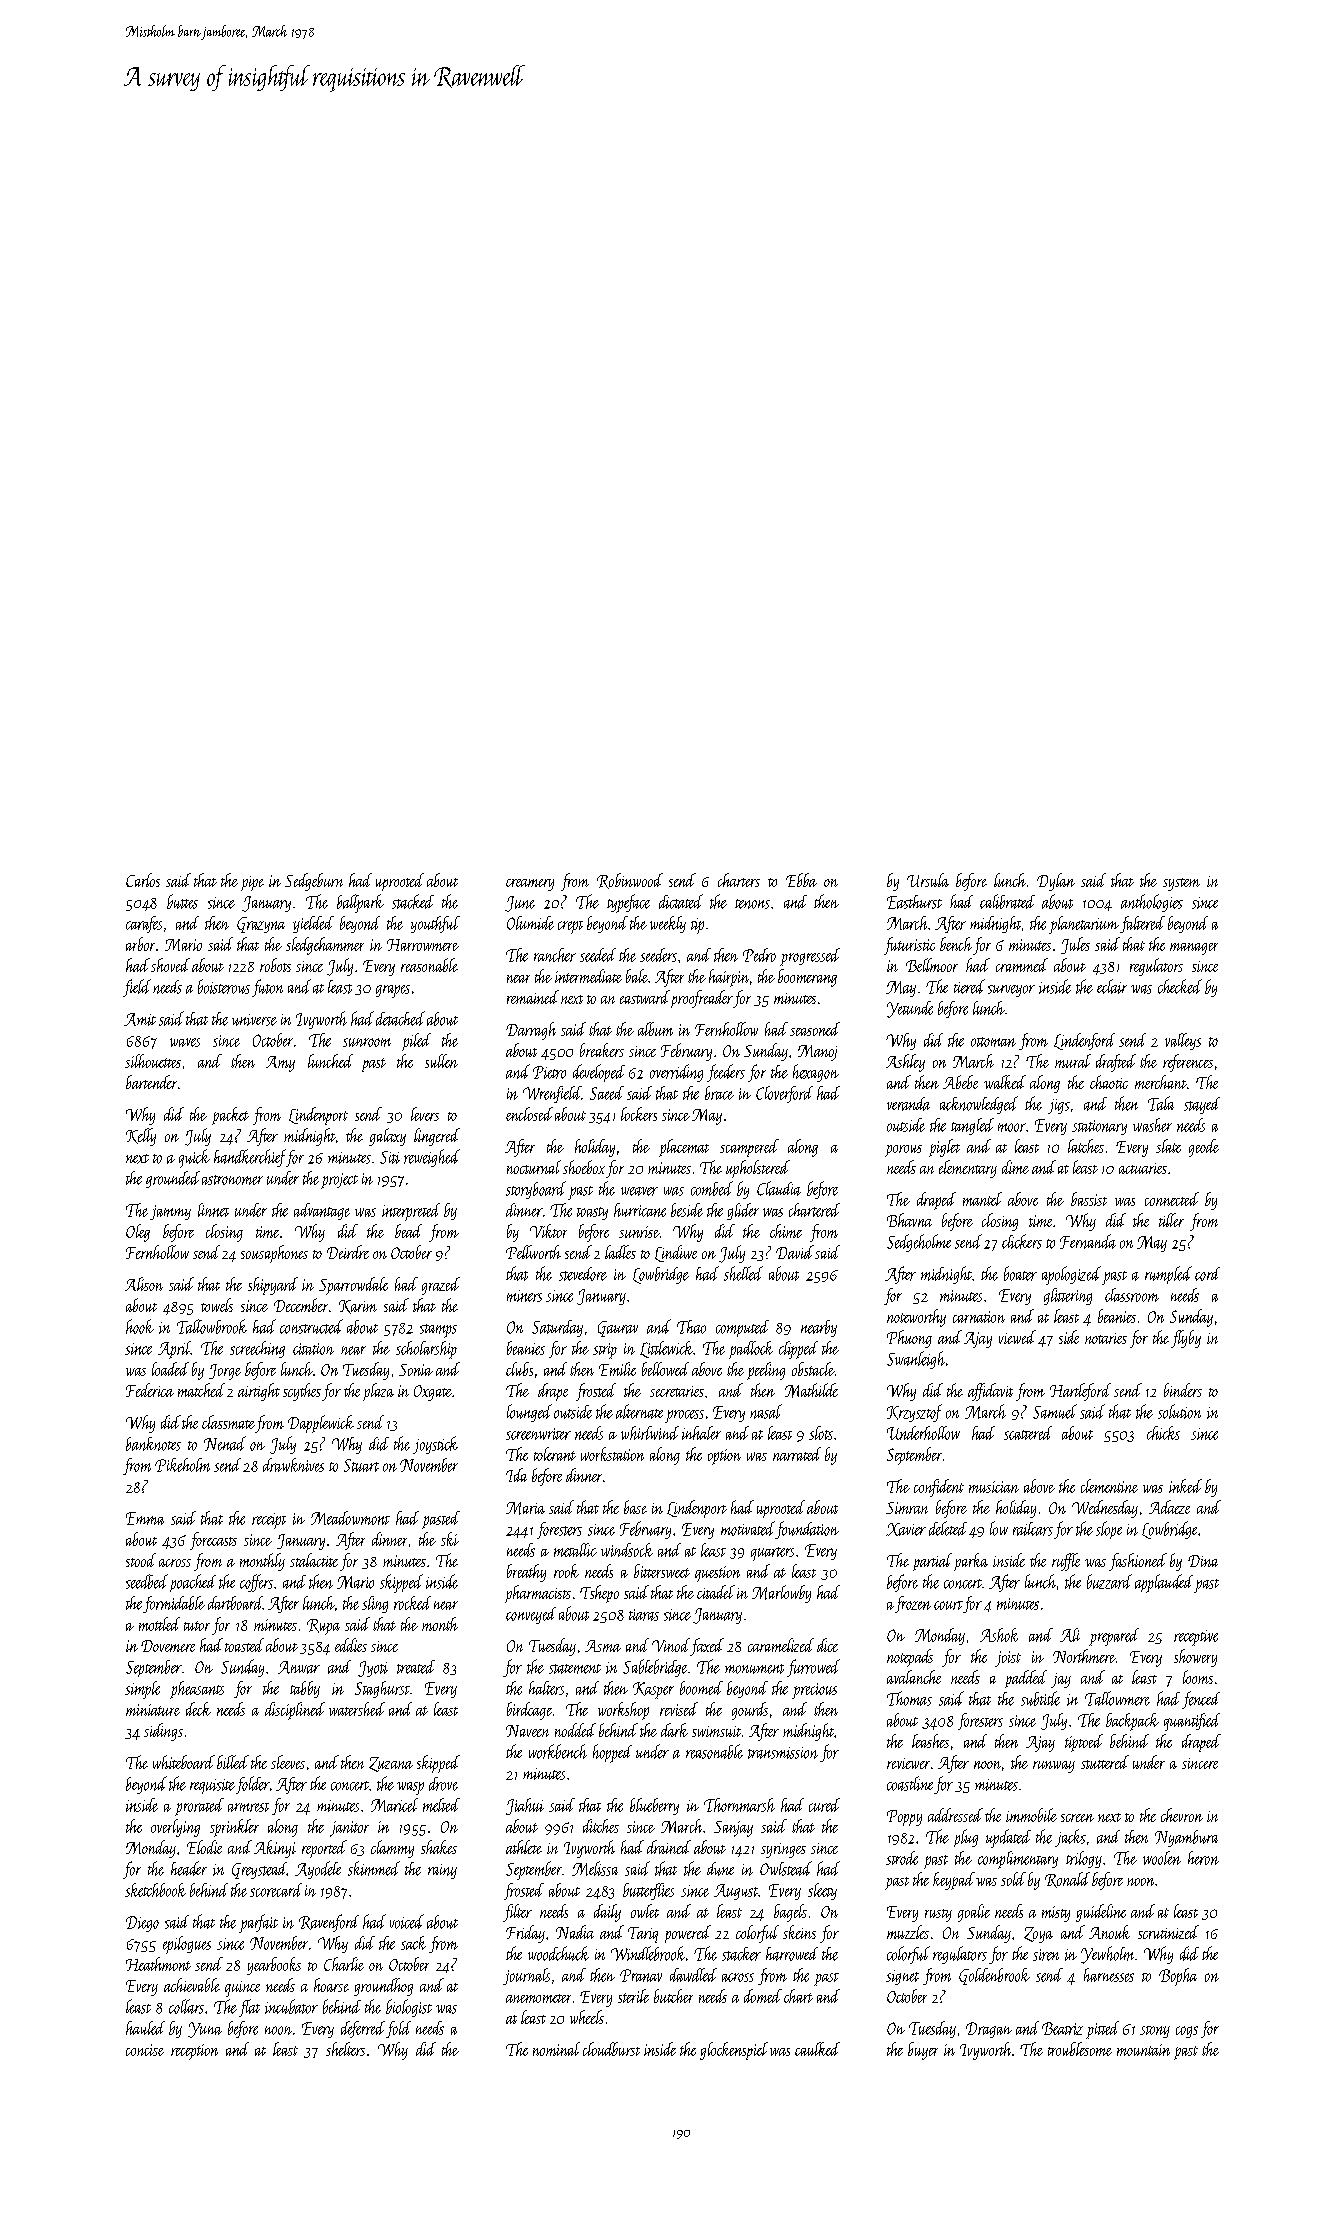 This screenshot has height=2214, width=1344. Describe the element at coordinates (140, 1019) in the screenshot. I see `Amit` at that location.
